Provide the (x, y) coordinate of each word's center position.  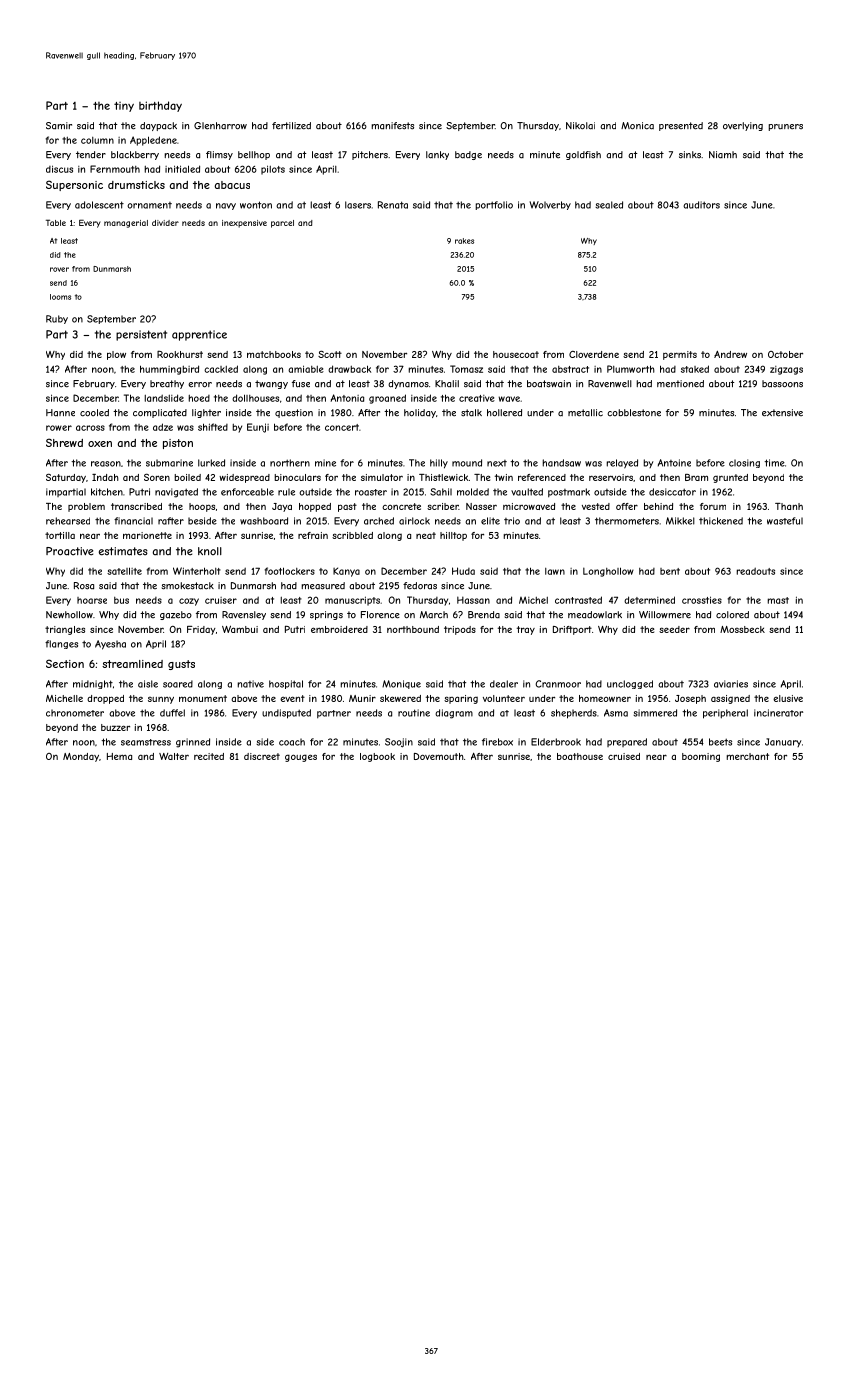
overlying (743, 126)
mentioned (680, 384)
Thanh (789, 506)
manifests (392, 126)
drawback (349, 369)
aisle (148, 684)
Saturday (66, 478)
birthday (160, 106)
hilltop (453, 536)
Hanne (60, 413)
